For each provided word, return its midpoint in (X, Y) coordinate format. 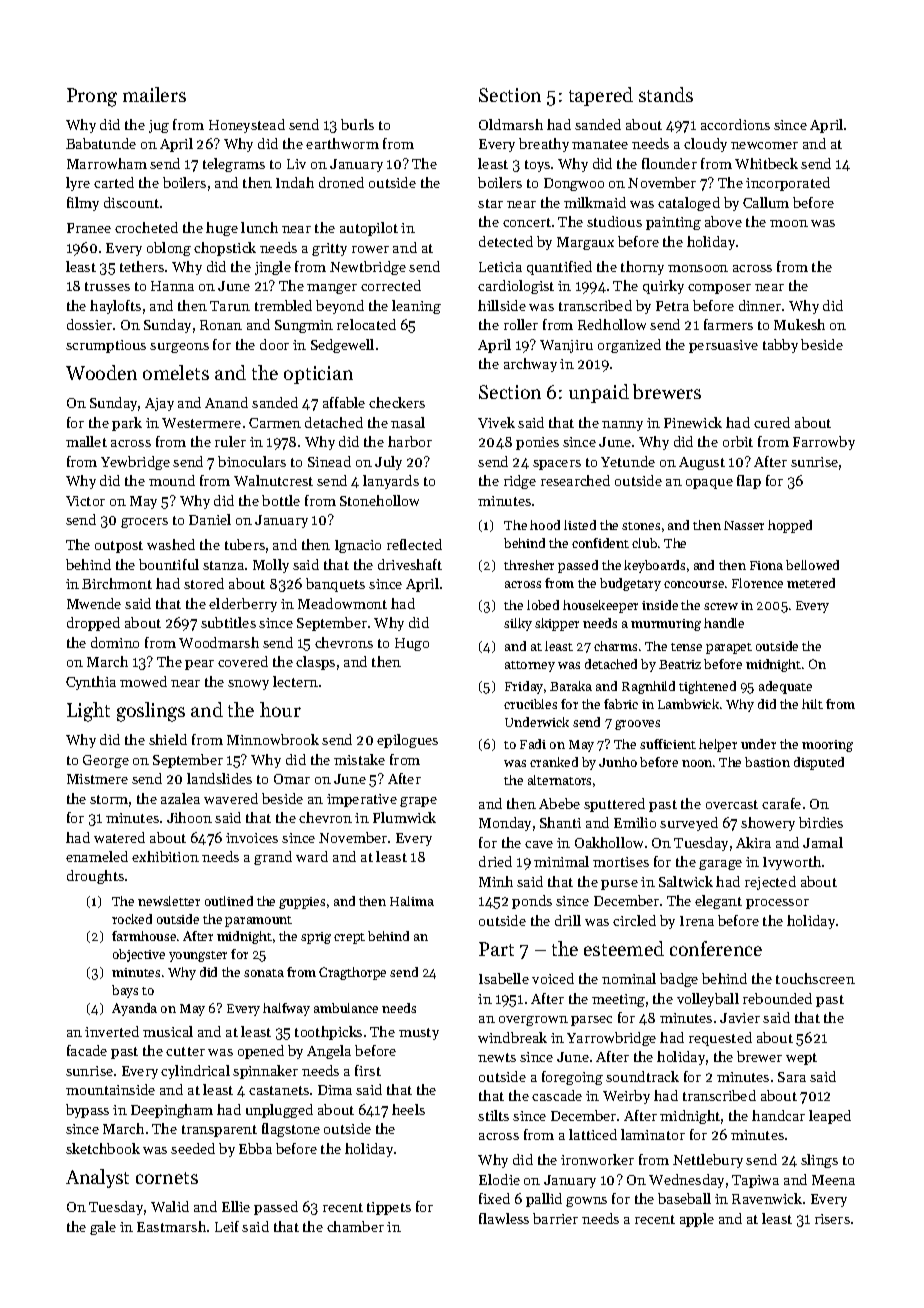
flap (749, 482)
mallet (86, 441)
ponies (537, 443)
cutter (185, 1051)
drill (568, 920)
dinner (760, 305)
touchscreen (815, 978)
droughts (95, 877)
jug (159, 126)
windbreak (512, 1037)
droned (341, 182)
